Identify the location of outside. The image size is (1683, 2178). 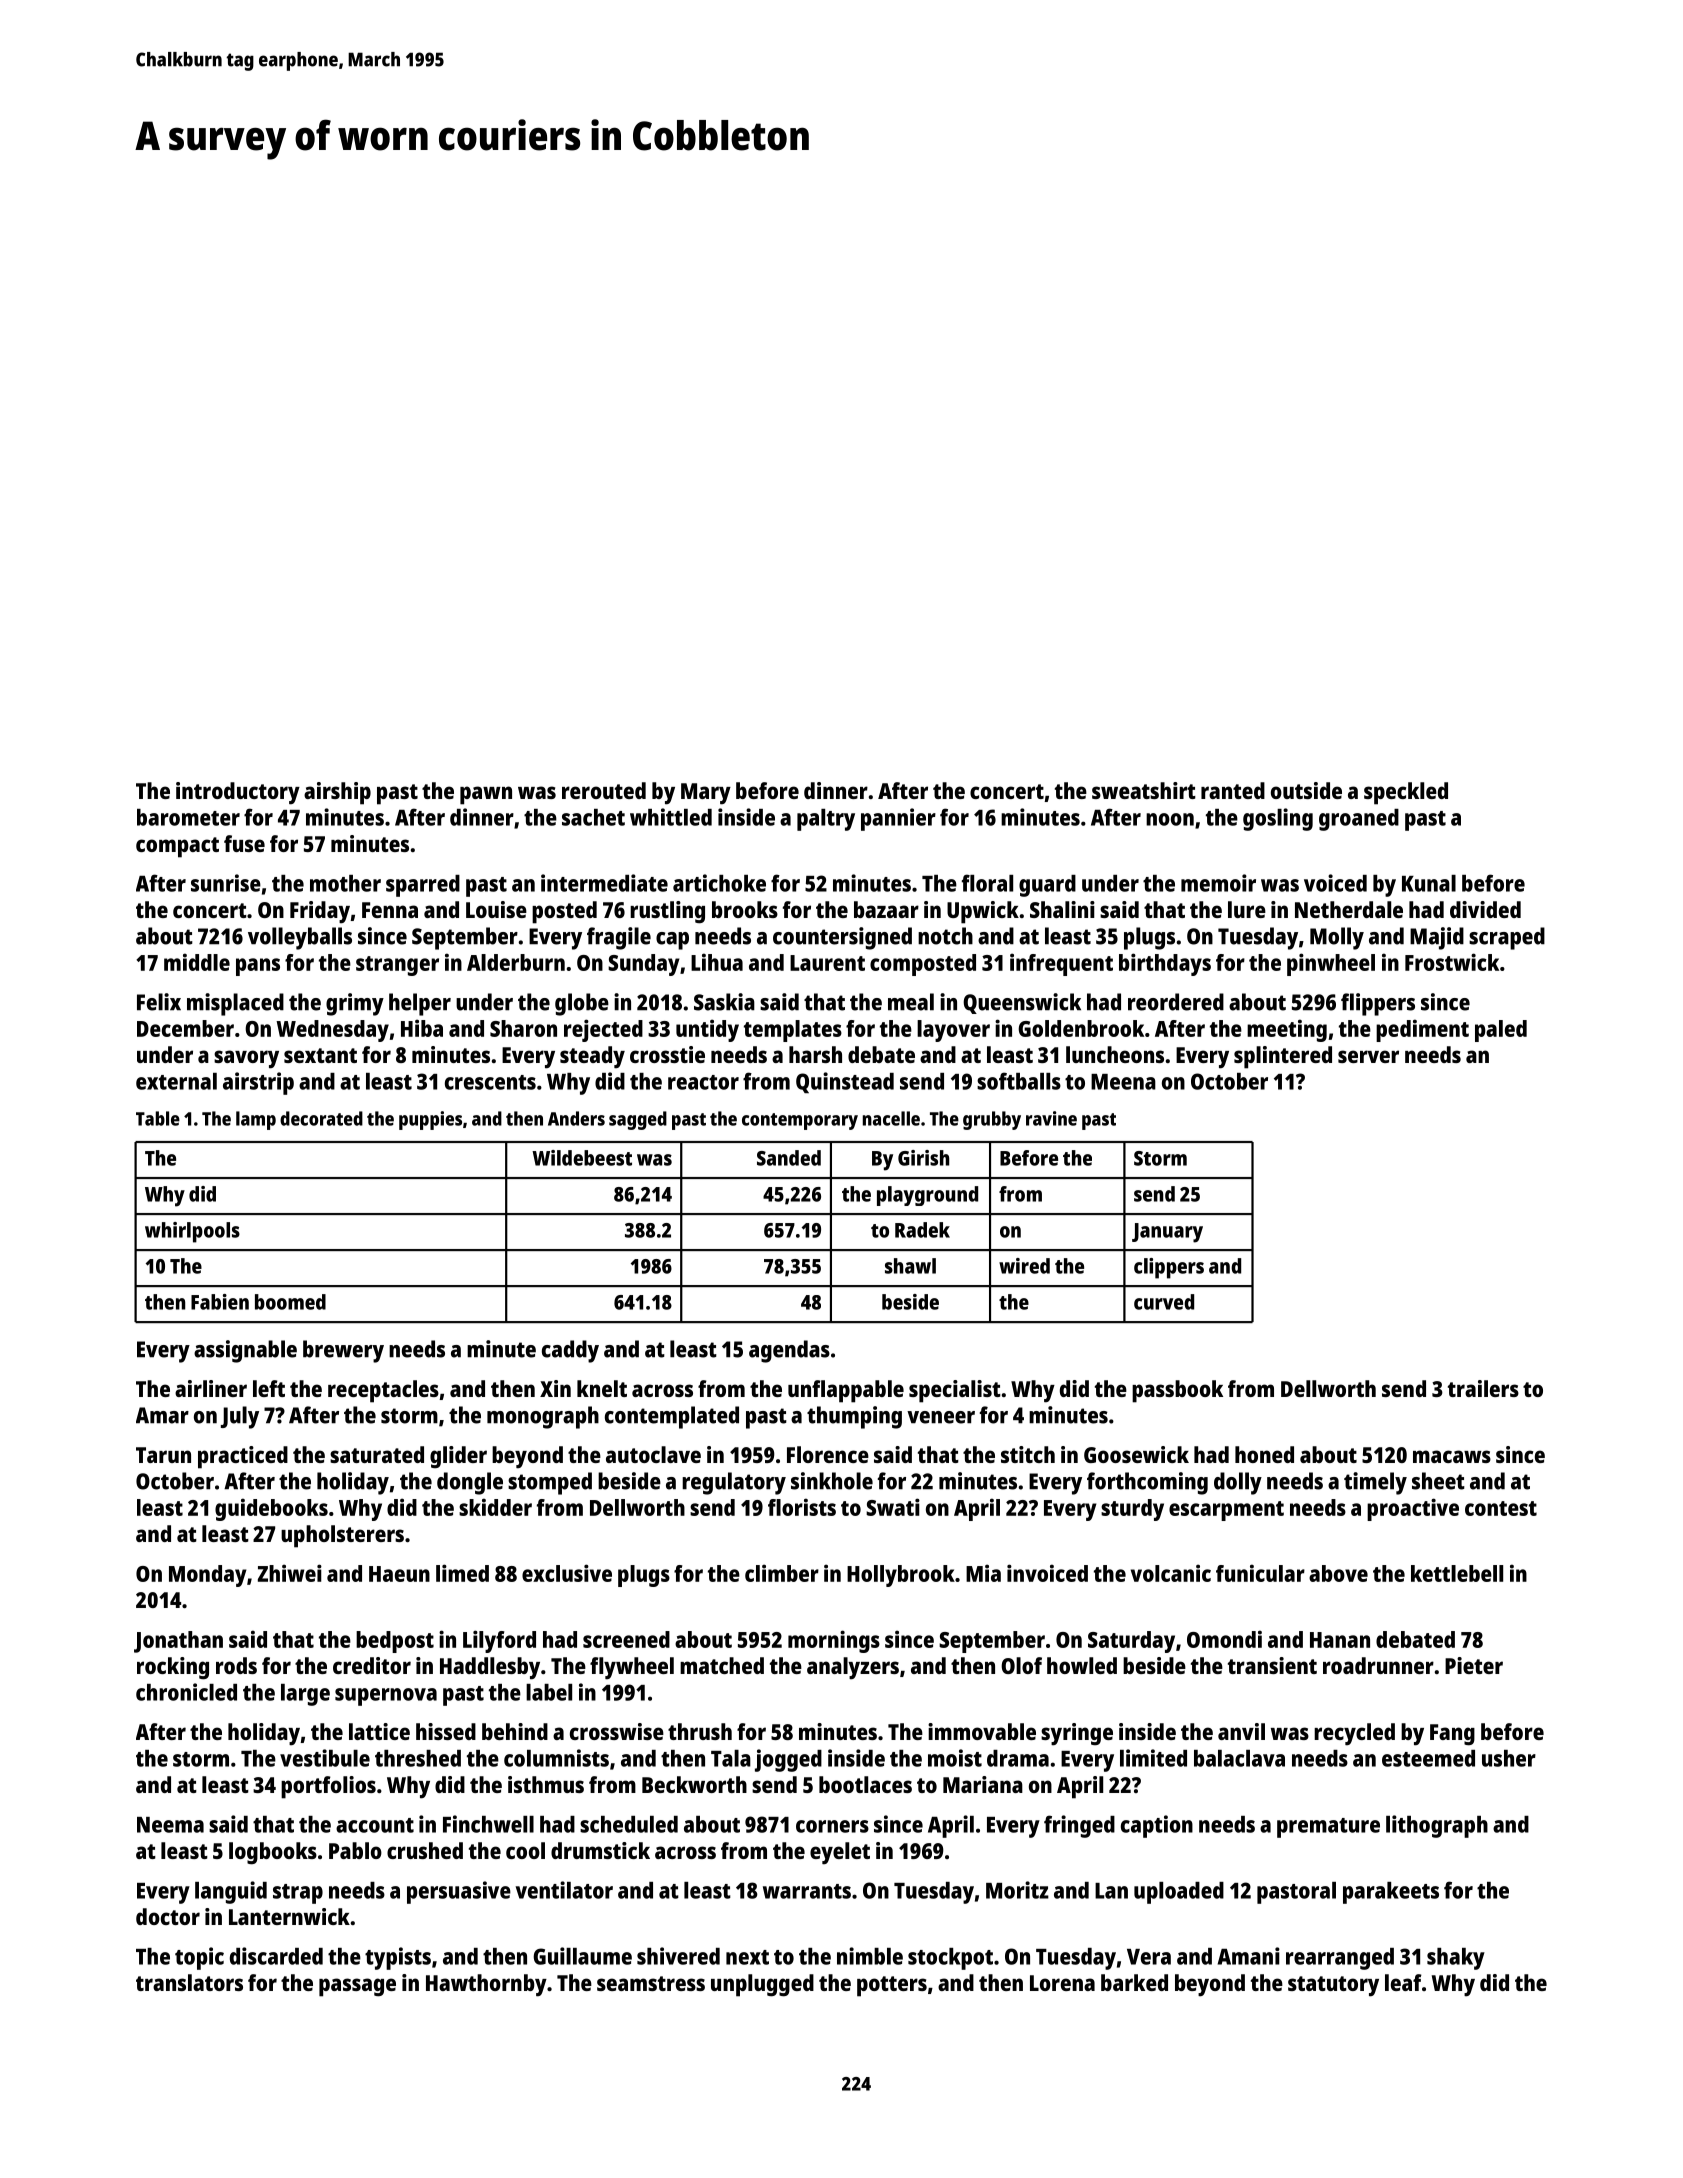
(1306, 790).
